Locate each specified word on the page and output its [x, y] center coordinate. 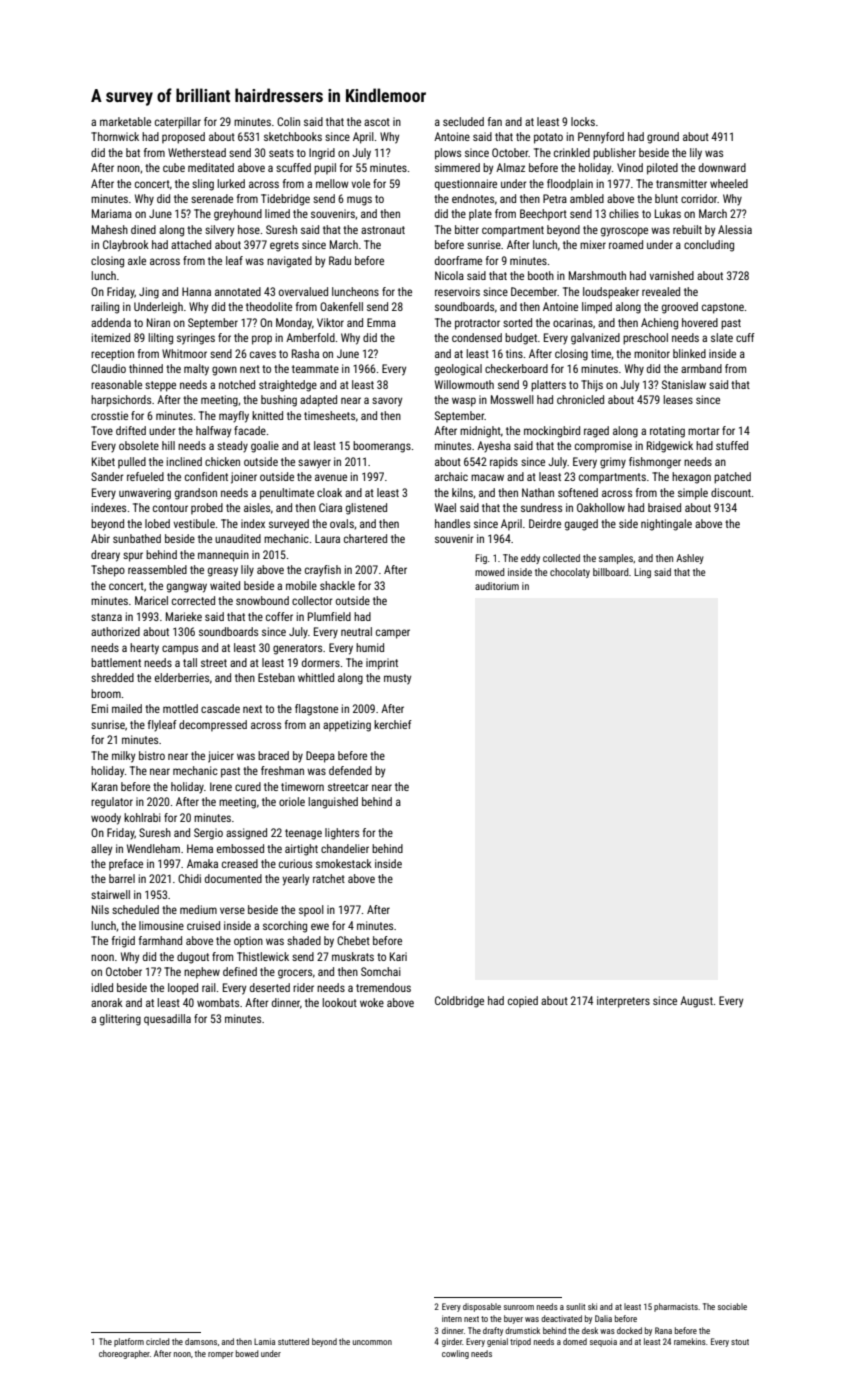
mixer [593, 244]
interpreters [623, 1002]
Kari [398, 956]
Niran [158, 322]
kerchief [393, 724]
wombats [218, 1002]
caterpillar [178, 123]
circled [158, 1341]
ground [663, 138]
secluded [463, 121]
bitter [467, 229]
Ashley [690, 559]
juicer [221, 757]
